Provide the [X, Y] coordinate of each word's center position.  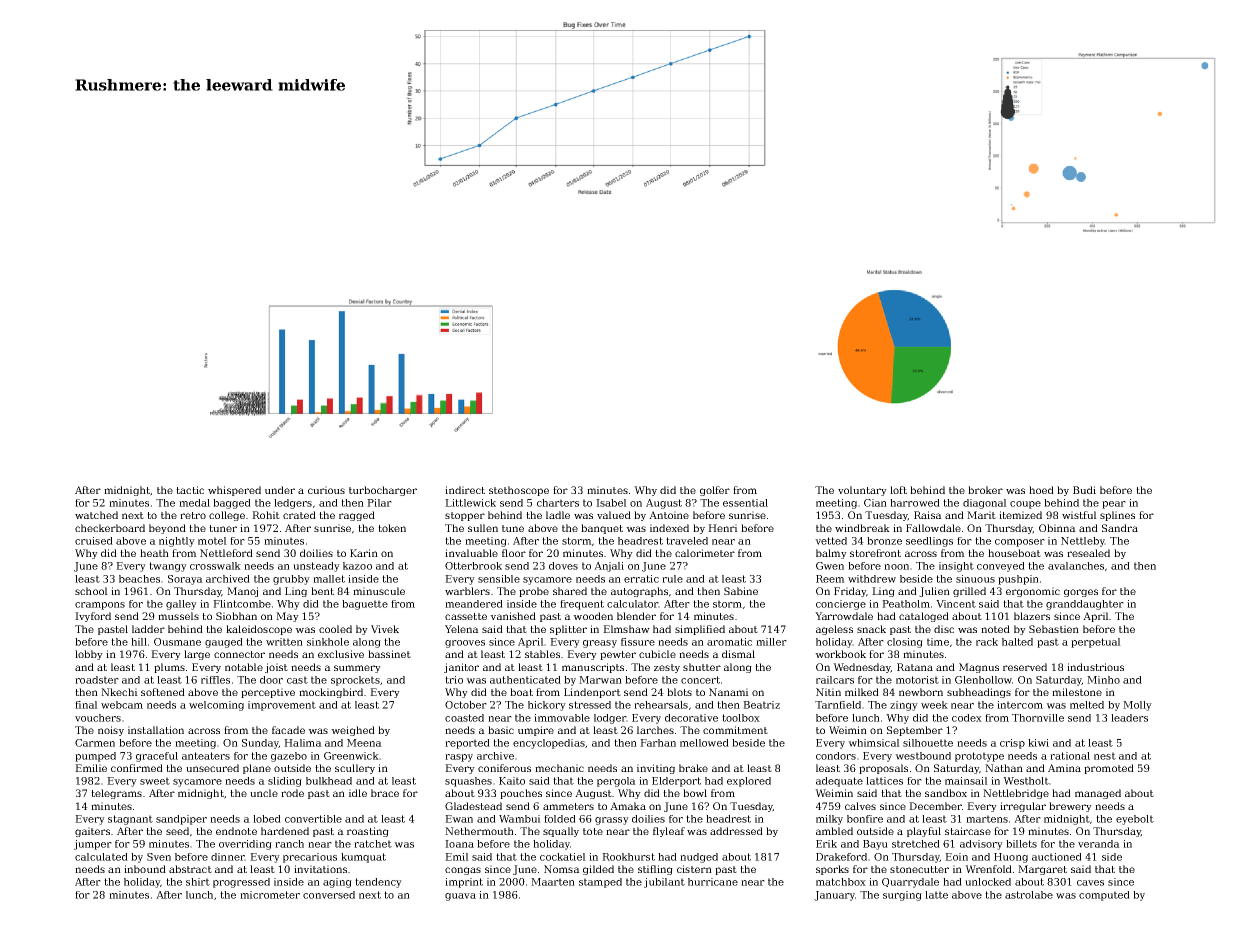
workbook [840, 654]
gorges [1081, 593]
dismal [738, 654]
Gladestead [473, 806]
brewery [1070, 807]
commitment [735, 730]
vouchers [98, 718]
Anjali [609, 567]
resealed [1088, 553]
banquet [602, 529]
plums [169, 668]
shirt [198, 882]
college [227, 516]
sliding [285, 782]
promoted [1109, 769]
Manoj [242, 592]
